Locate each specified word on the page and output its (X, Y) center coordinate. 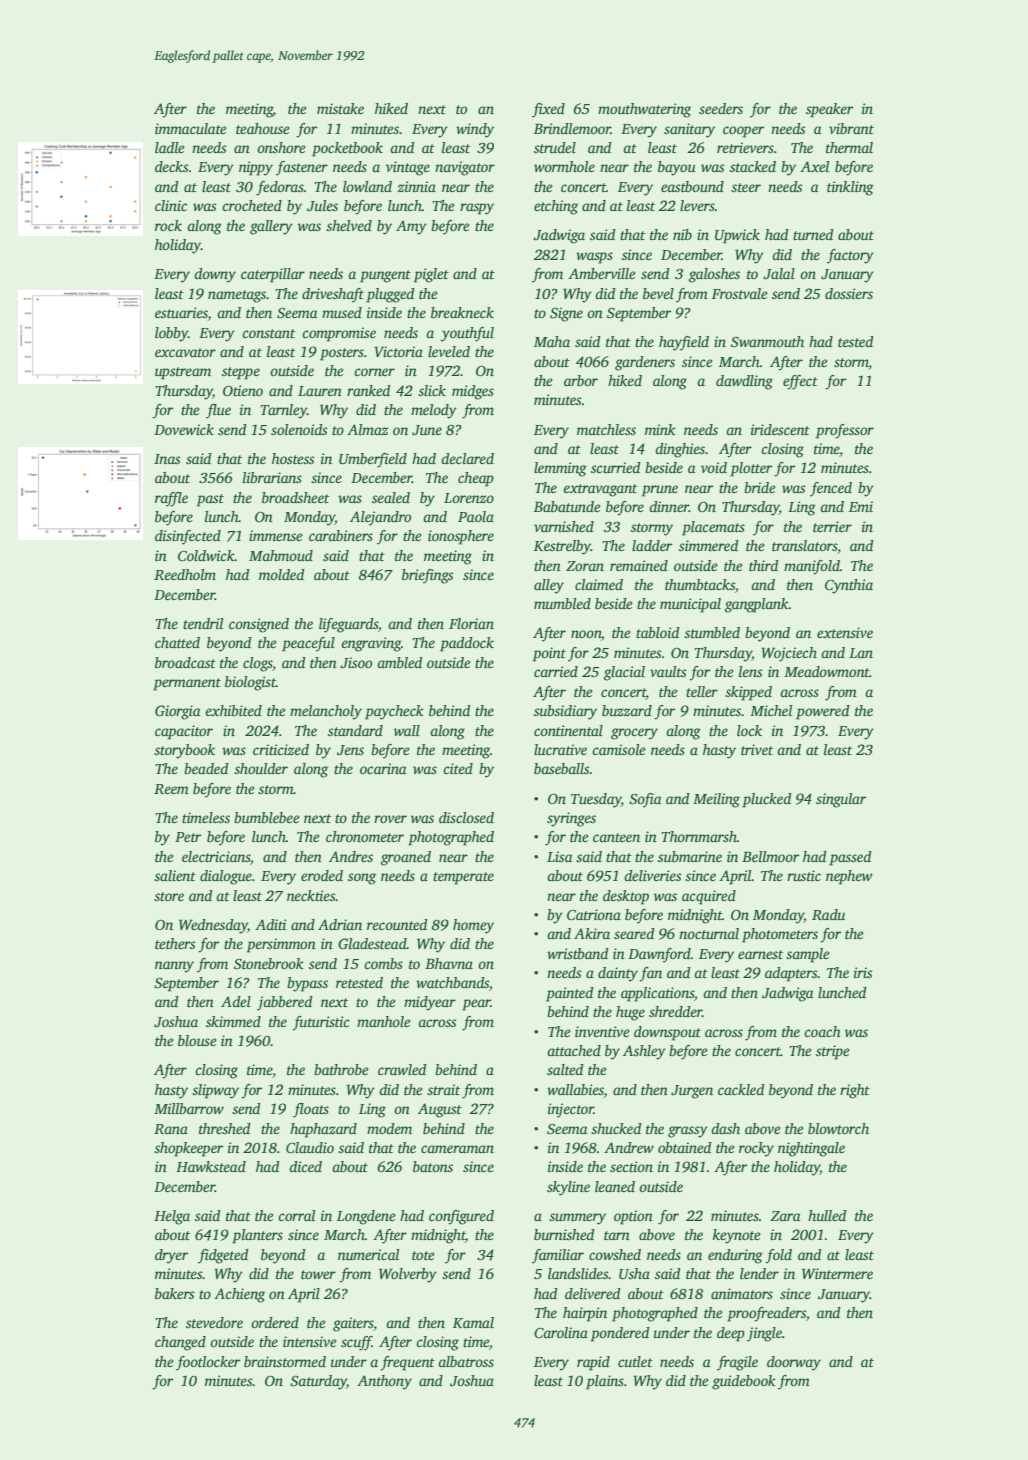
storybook (184, 751)
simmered (708, 545)
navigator (465, 168)
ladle (169, 147)
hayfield (684, 343)
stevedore (214, 1322)
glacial (624, 673)
